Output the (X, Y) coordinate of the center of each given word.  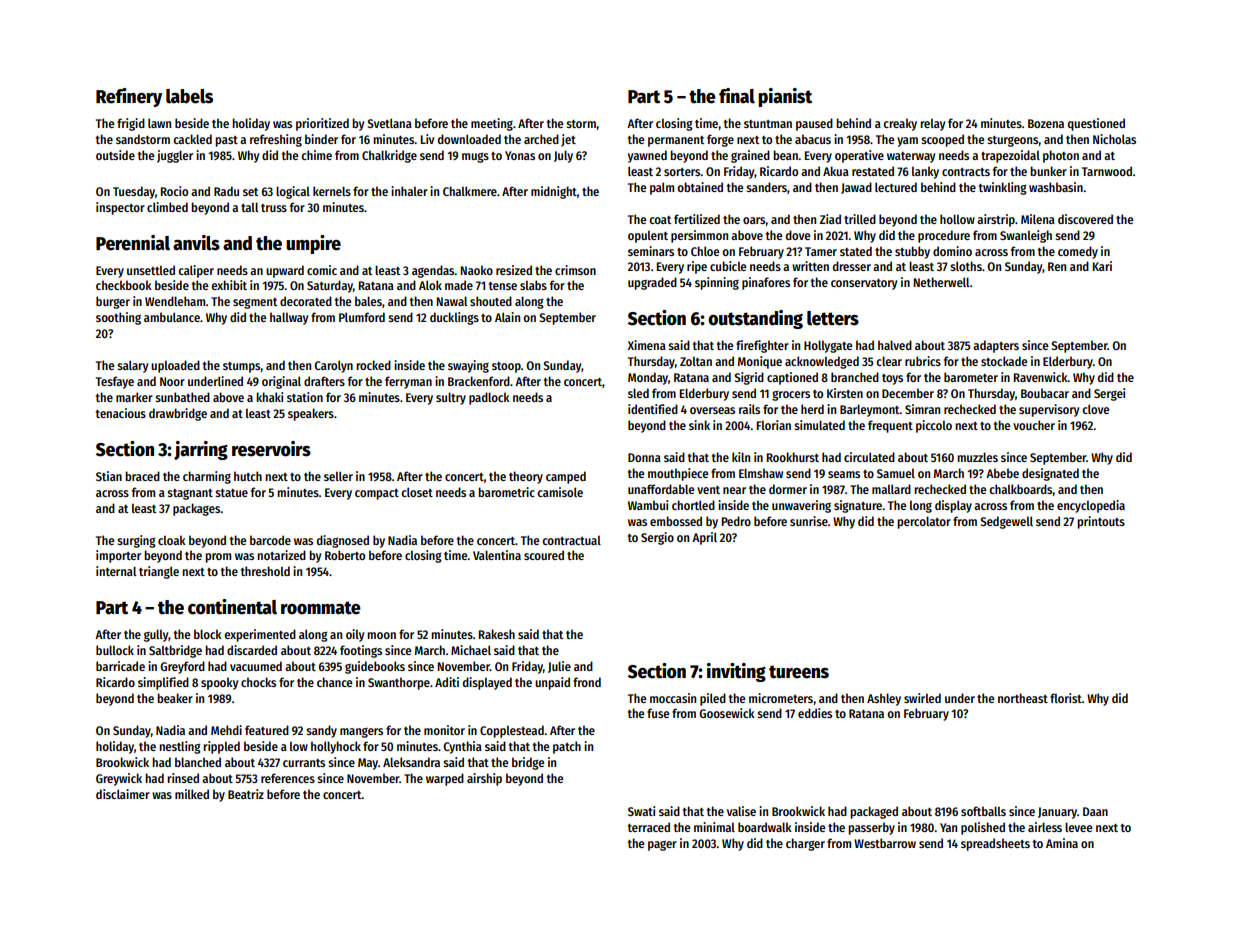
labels (189, 96)
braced (142, 476)
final (737, 96)
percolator (924, 522)
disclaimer (123, 794)
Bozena (1046, 123)
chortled (693, 505)
